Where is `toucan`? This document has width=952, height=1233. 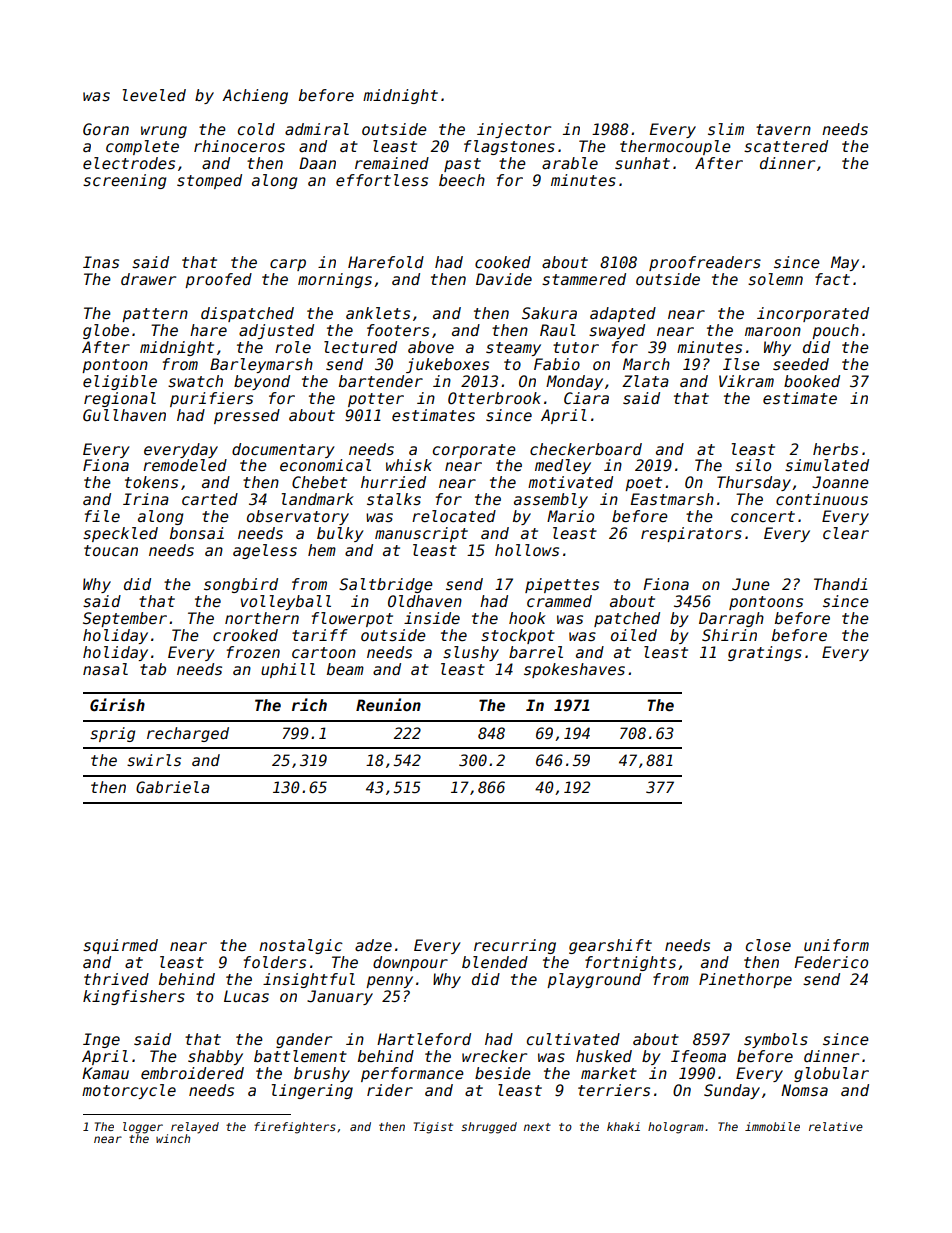
toucan is located at coordinates (111, 551).
